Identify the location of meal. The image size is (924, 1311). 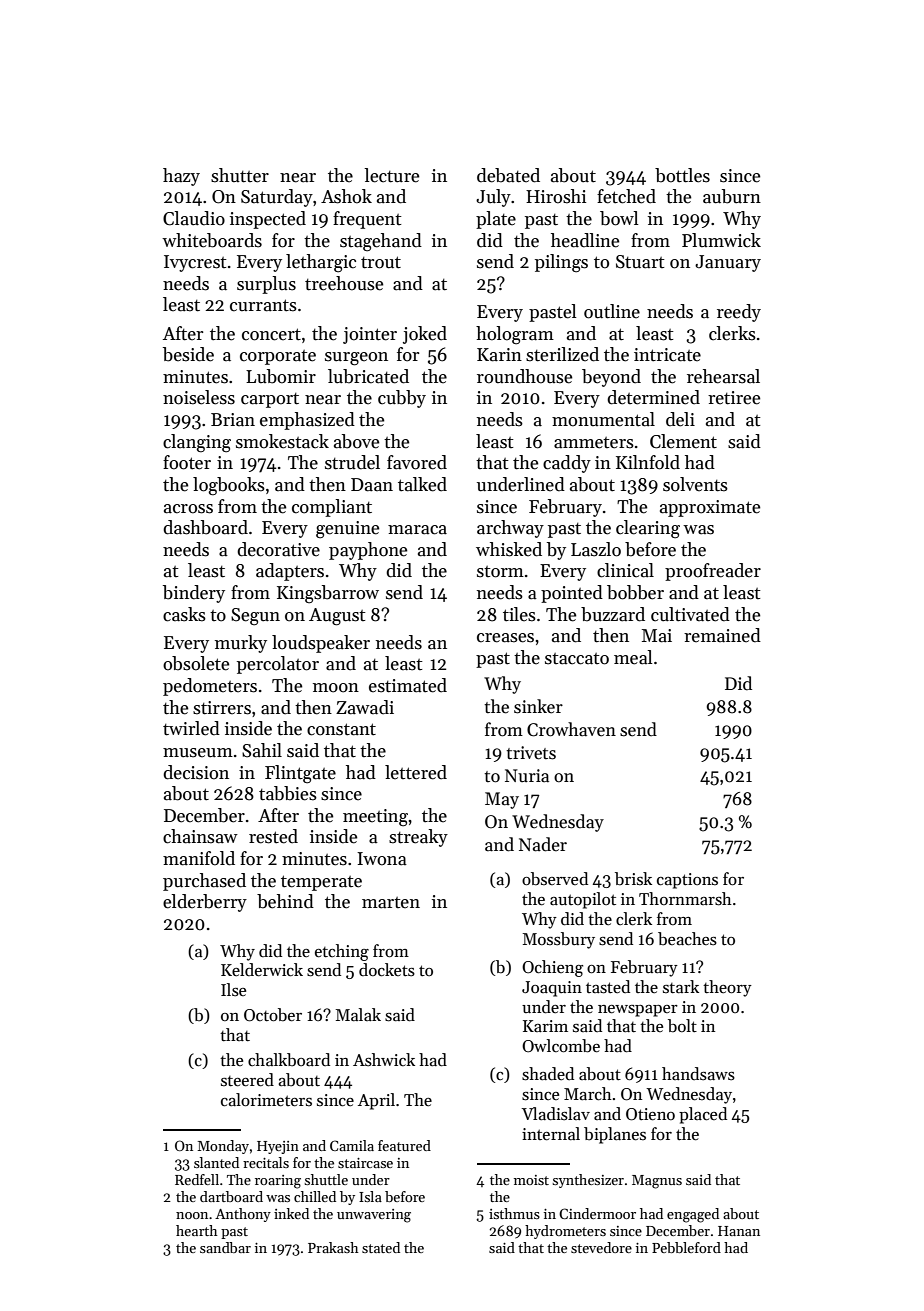
(633, 657).
